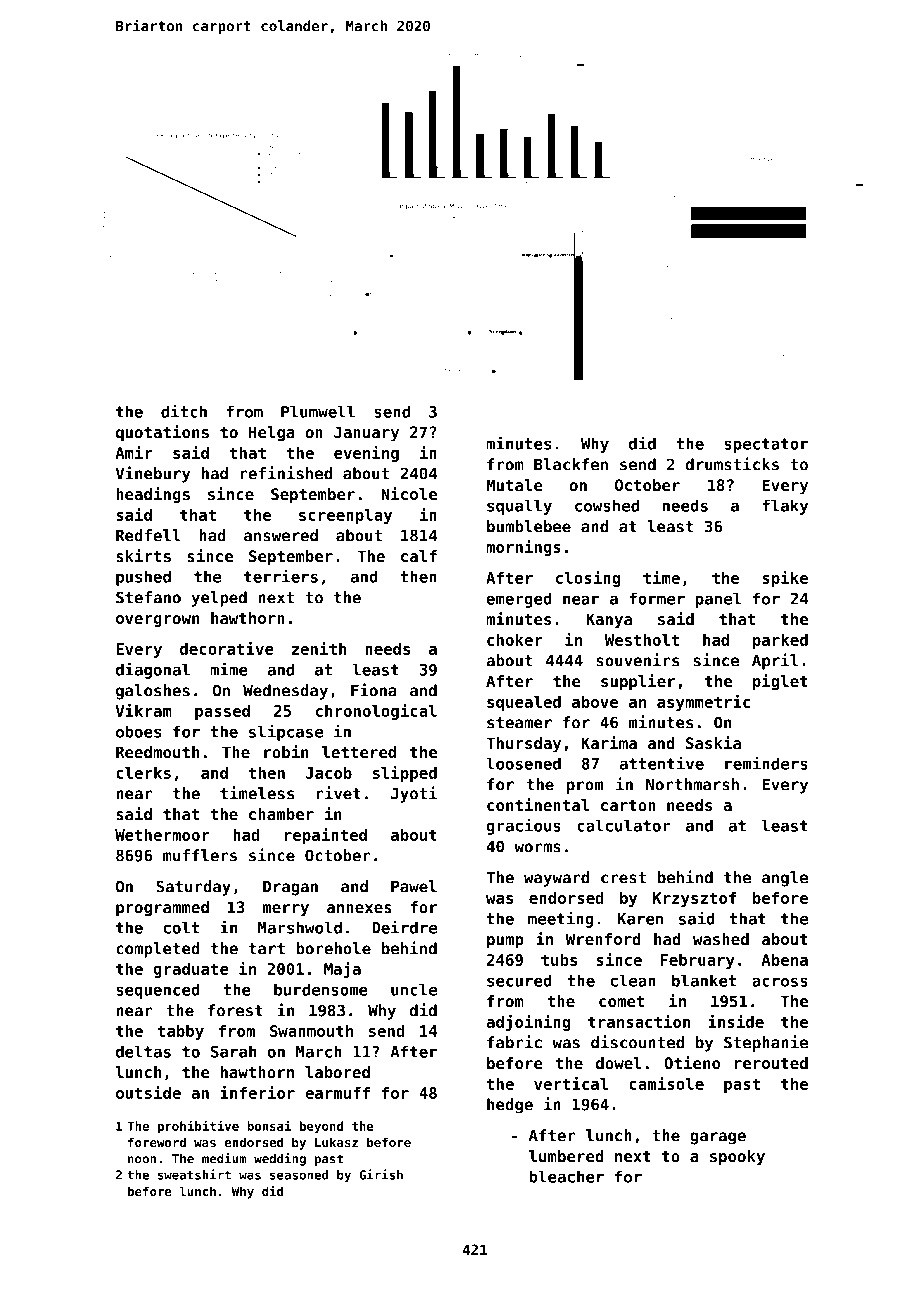 The height and width of the screenshot is (1314, 924). What do you see at coordinates (737, 1158) in the screenshot?
I see `spooky` at bounding box center [737, 1158].
